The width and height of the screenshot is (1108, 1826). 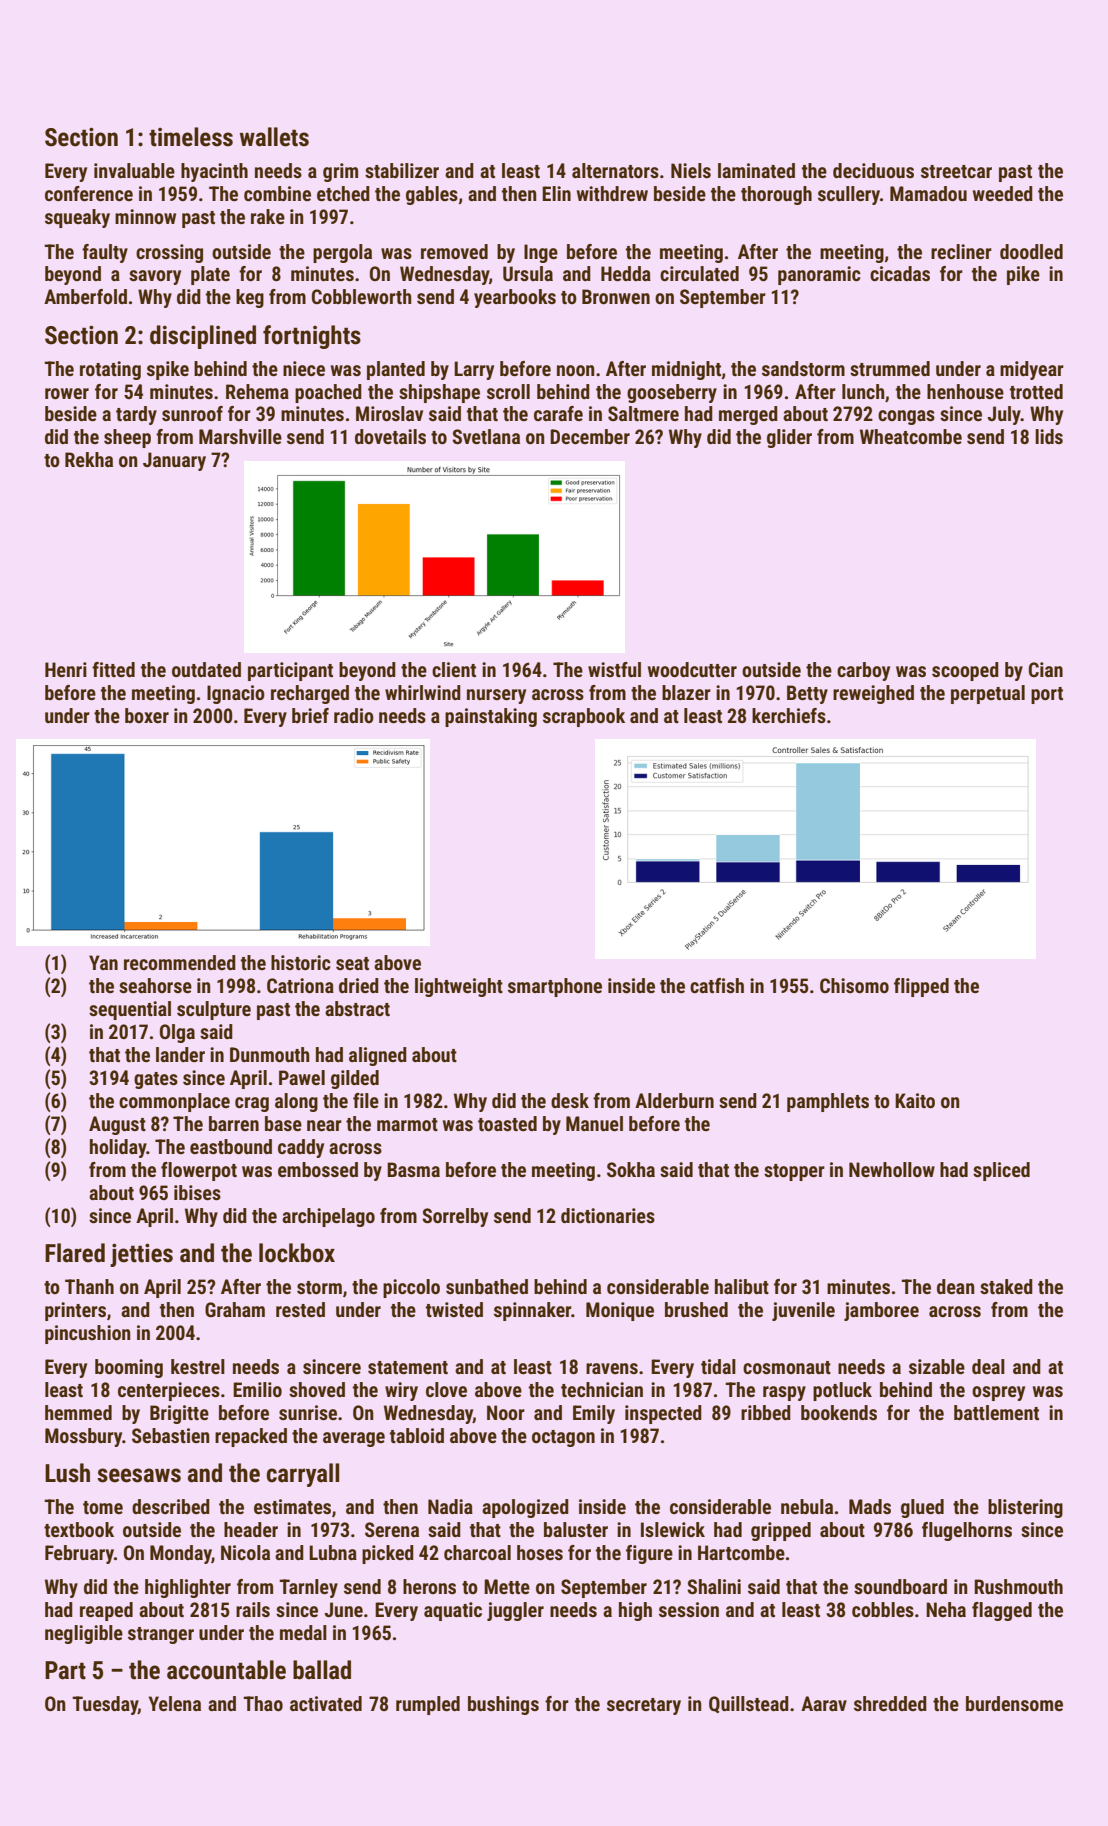 What do you see at coordinates (1036, 391) in the screenshot?
I see `trotted` at bounding box center [1036, 391].
